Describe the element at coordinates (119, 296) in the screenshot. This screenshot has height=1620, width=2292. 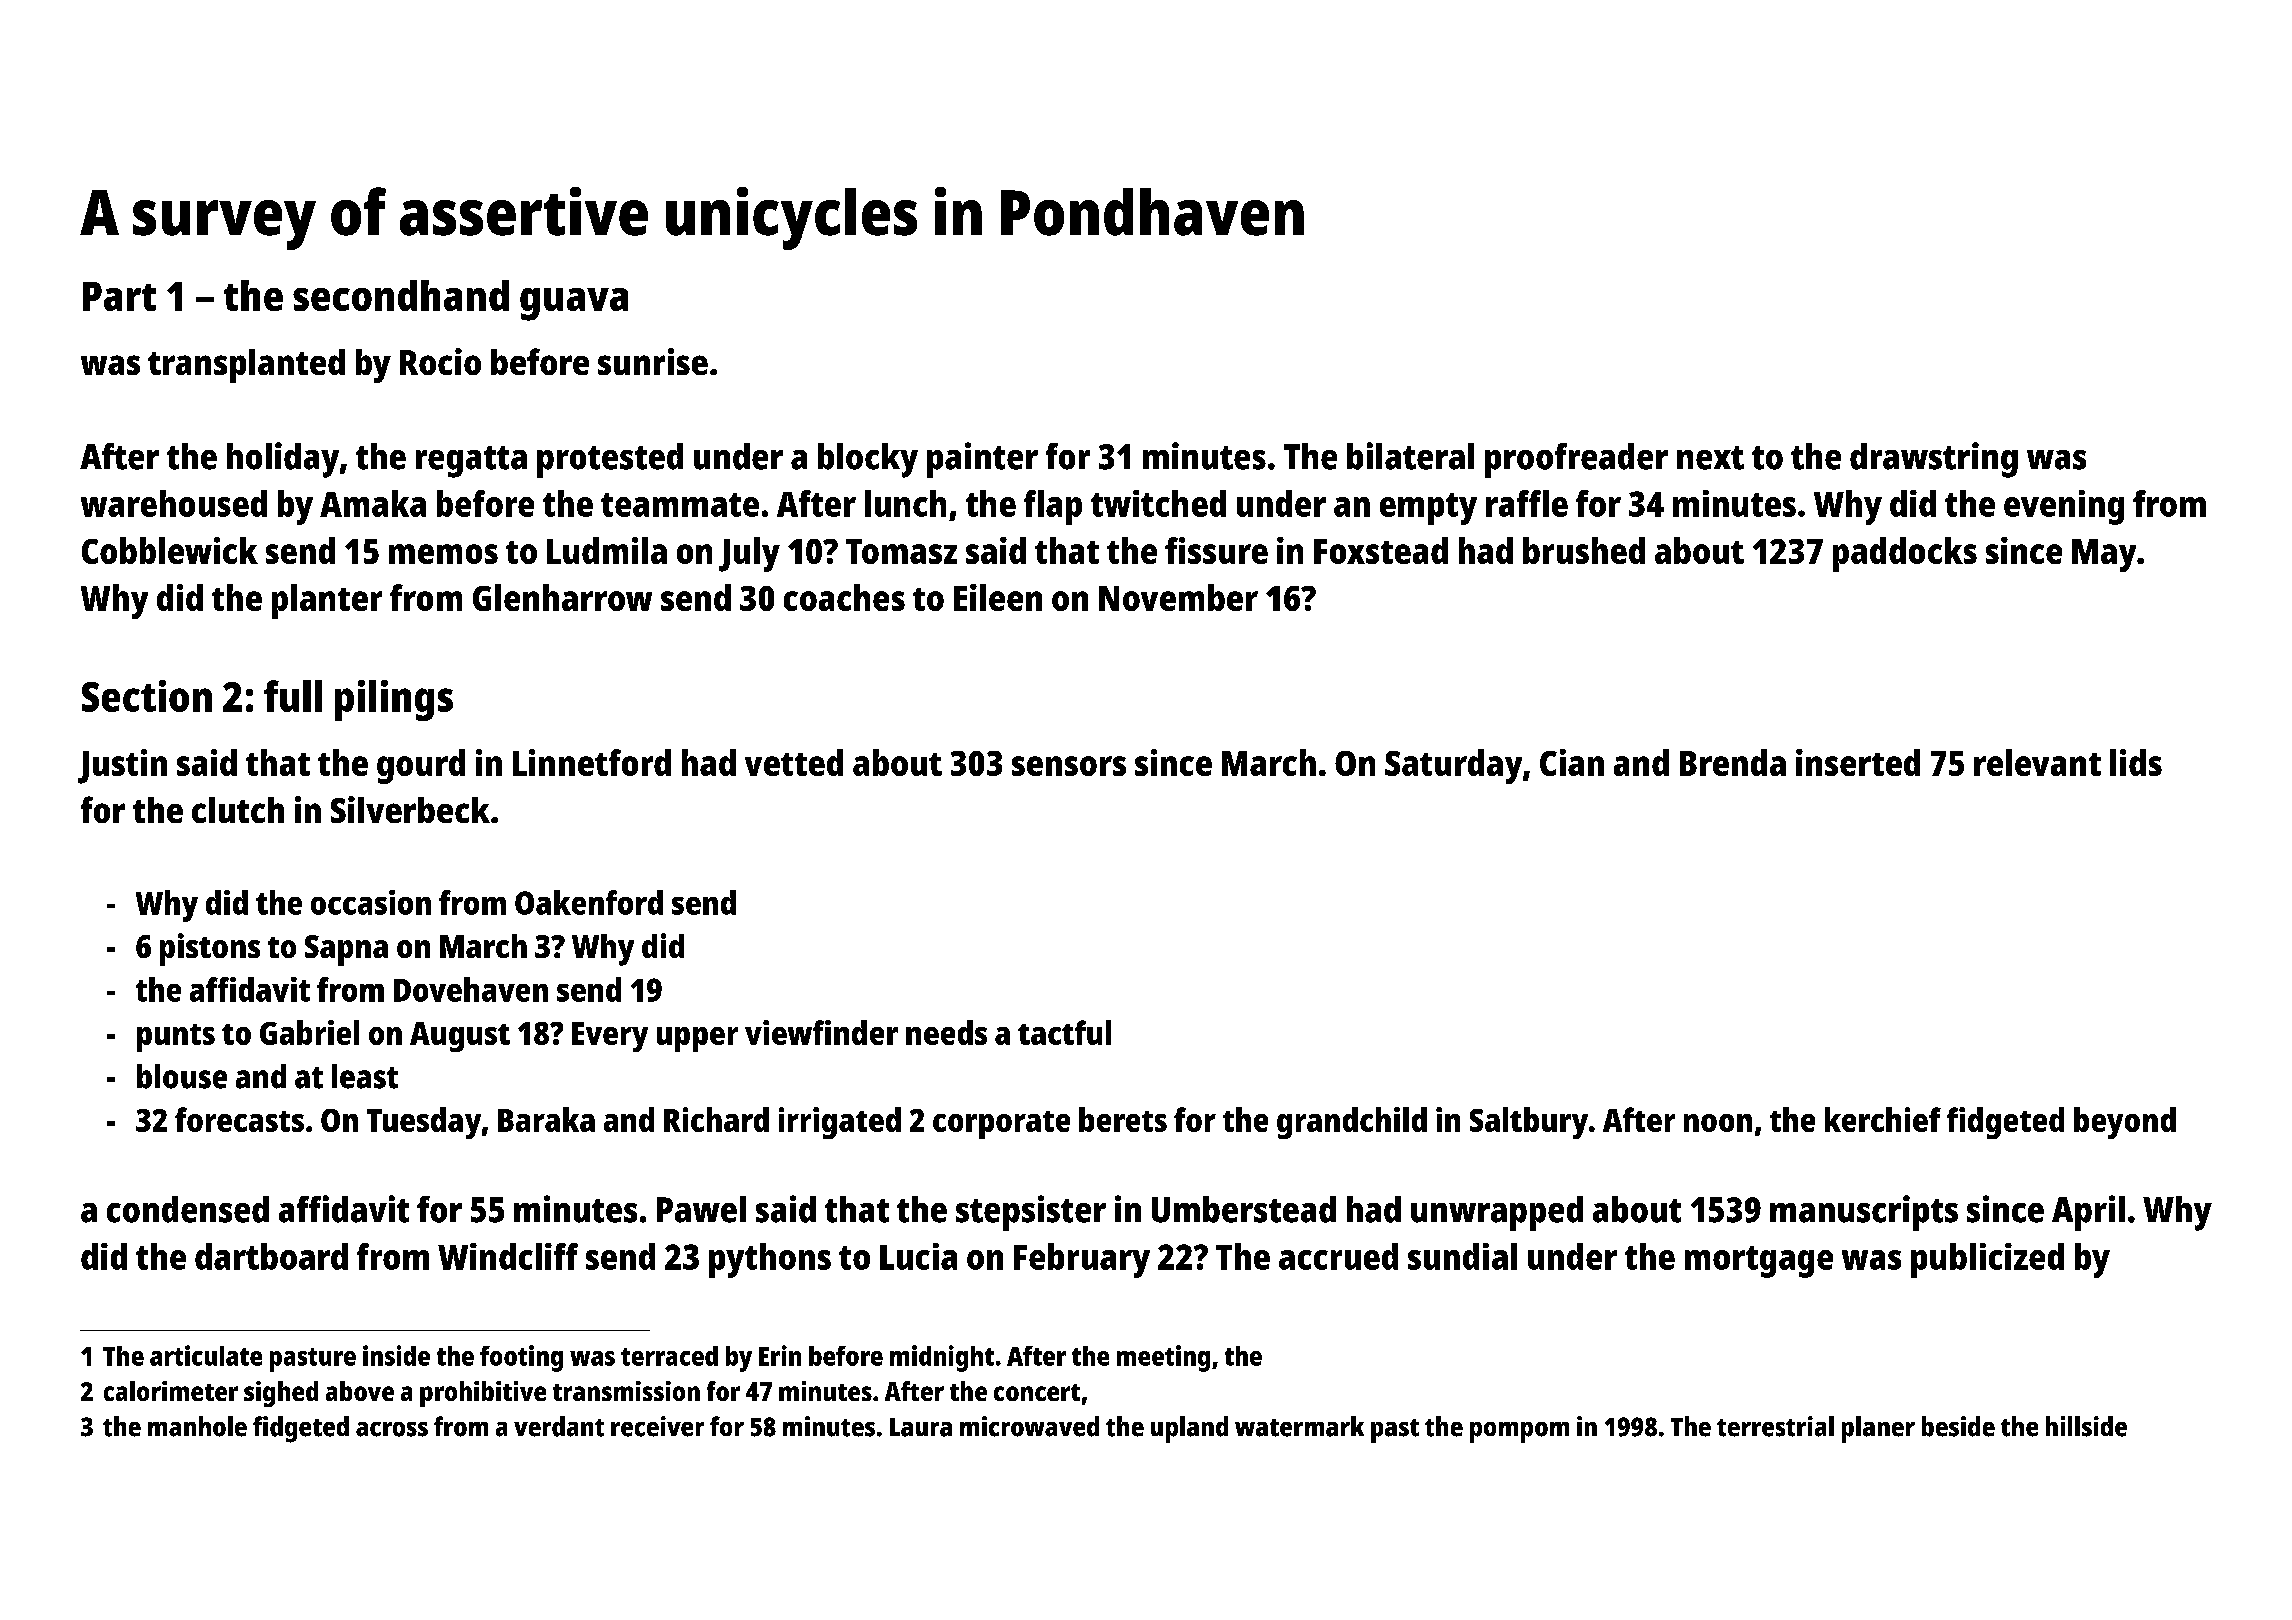
I see `Part` at that location.
